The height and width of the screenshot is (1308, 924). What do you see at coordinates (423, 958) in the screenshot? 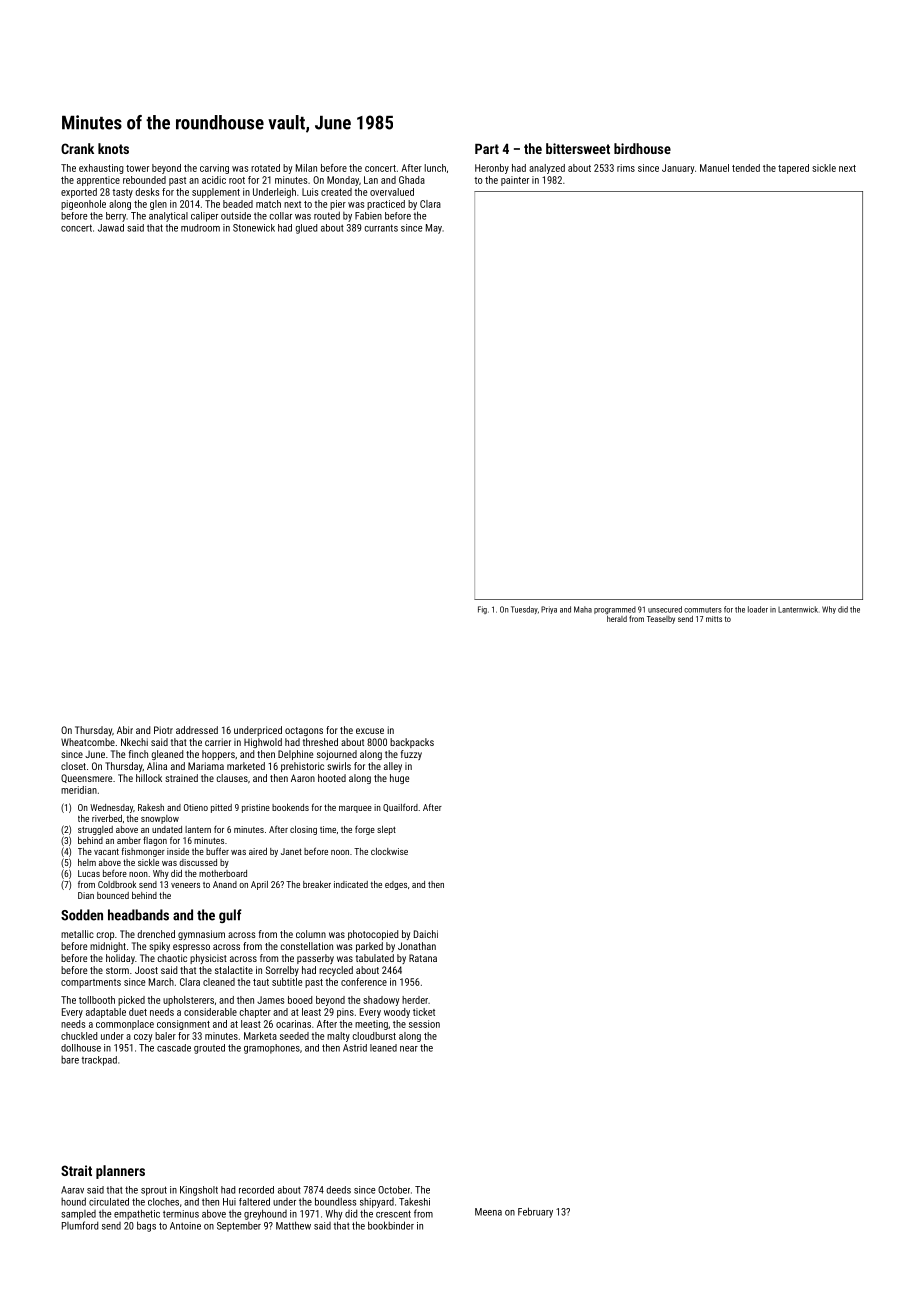
I see `Ratana` at bounding box center [423, 958].
